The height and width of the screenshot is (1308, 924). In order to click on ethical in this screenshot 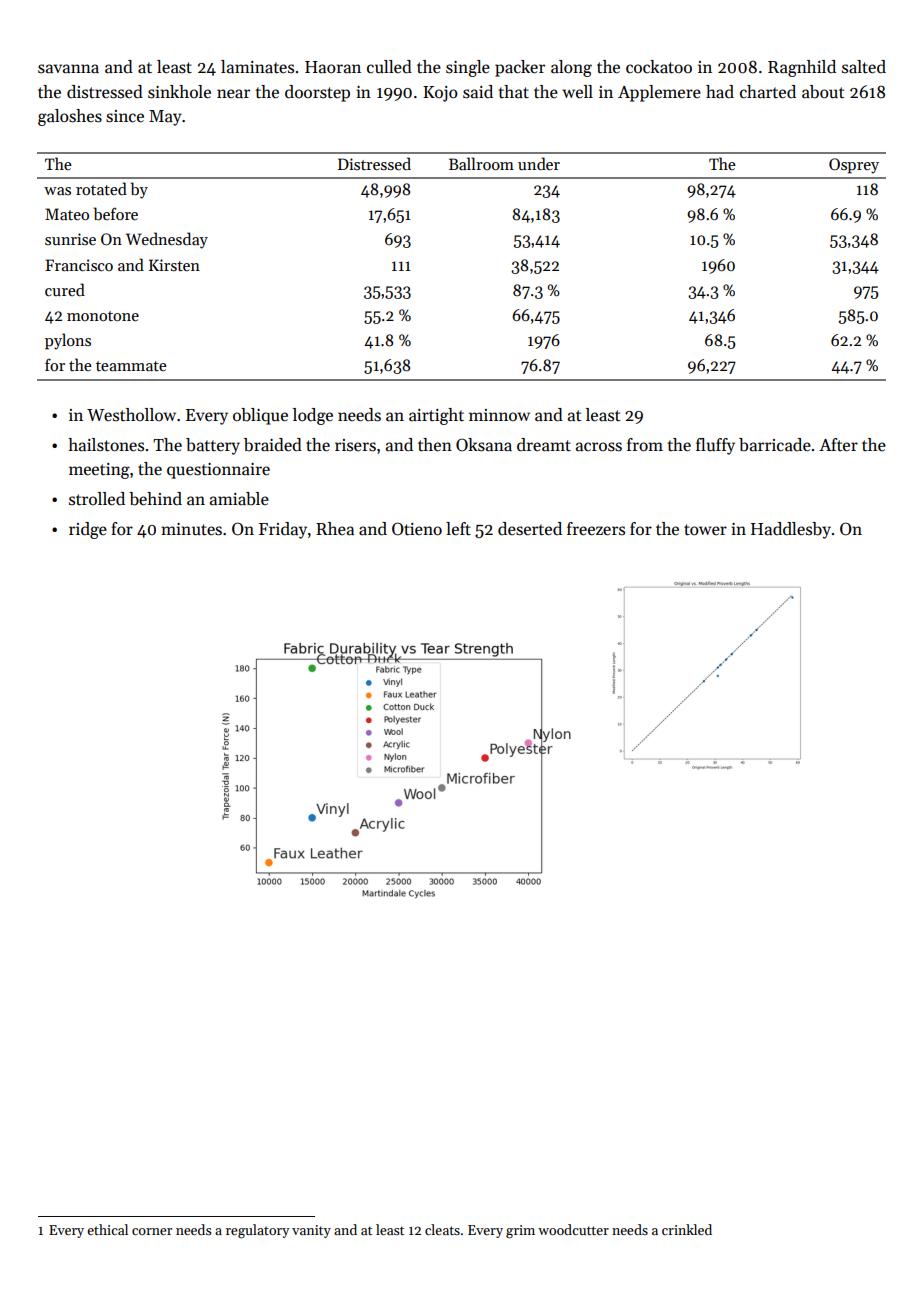, I will do `click(107, 1229)`.
